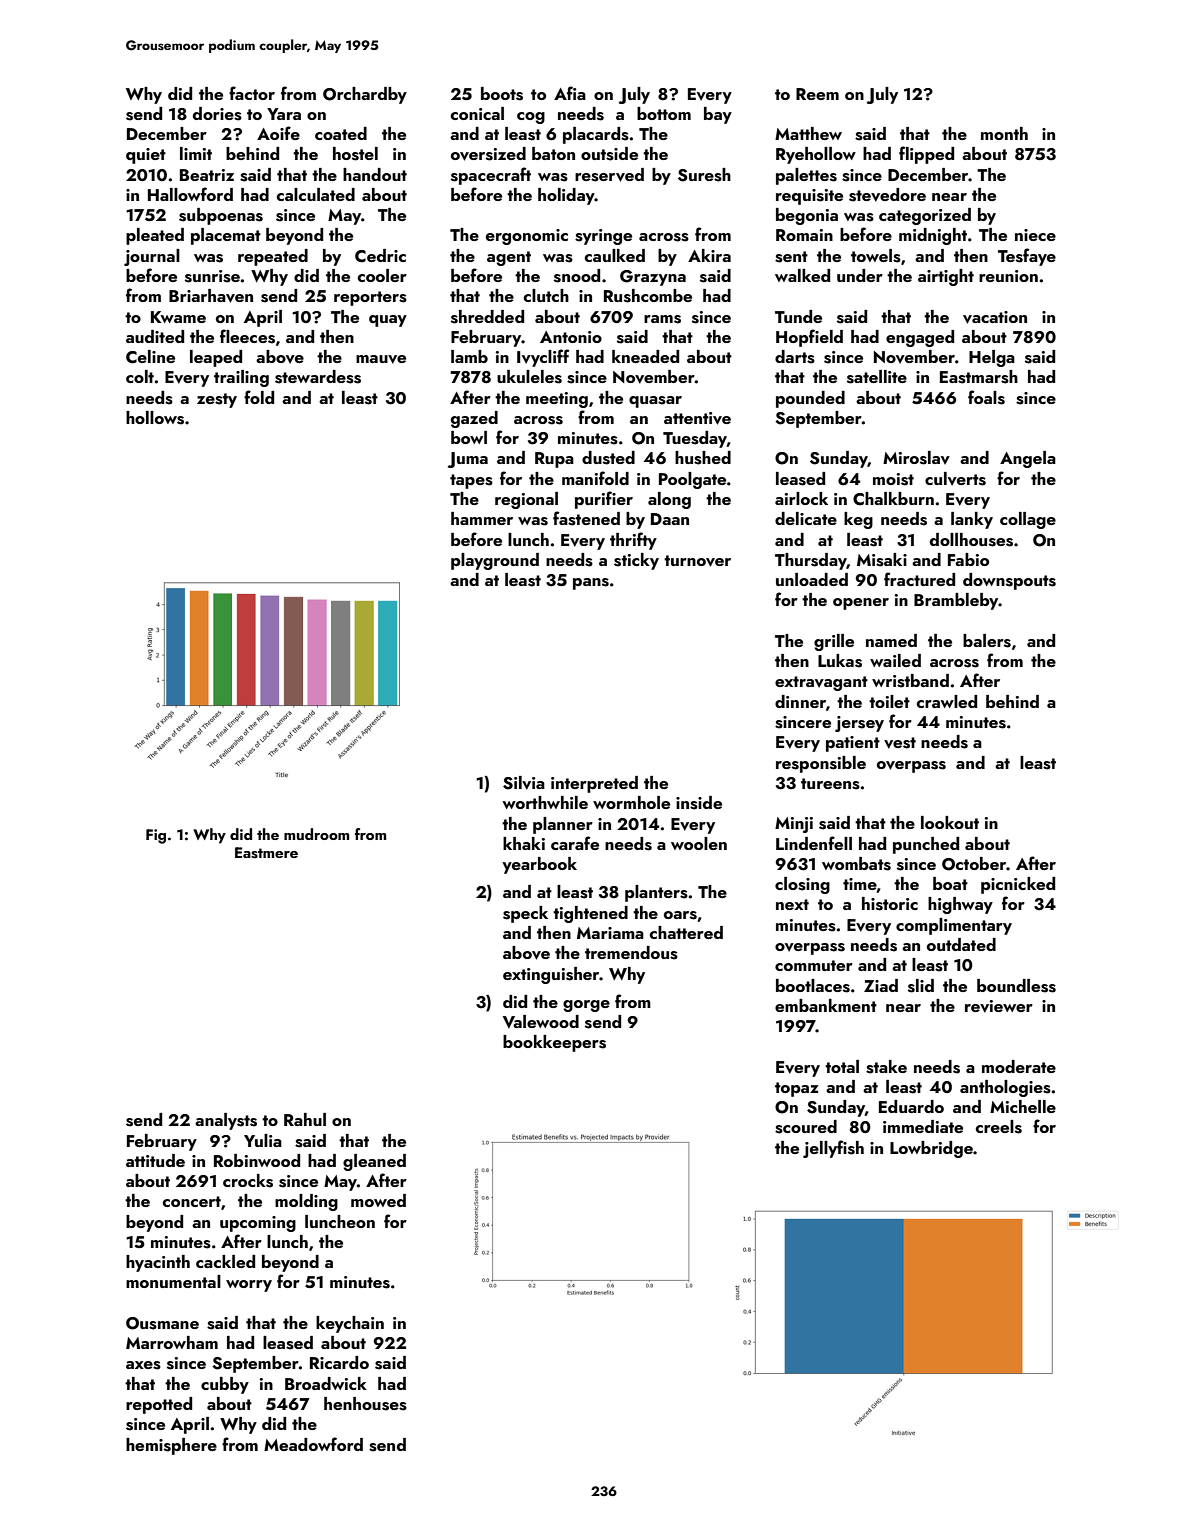 This page has width=1182, height=1529. Describe the element at coordinates (633, 541) in the page. I see `thrifty` at that location.
